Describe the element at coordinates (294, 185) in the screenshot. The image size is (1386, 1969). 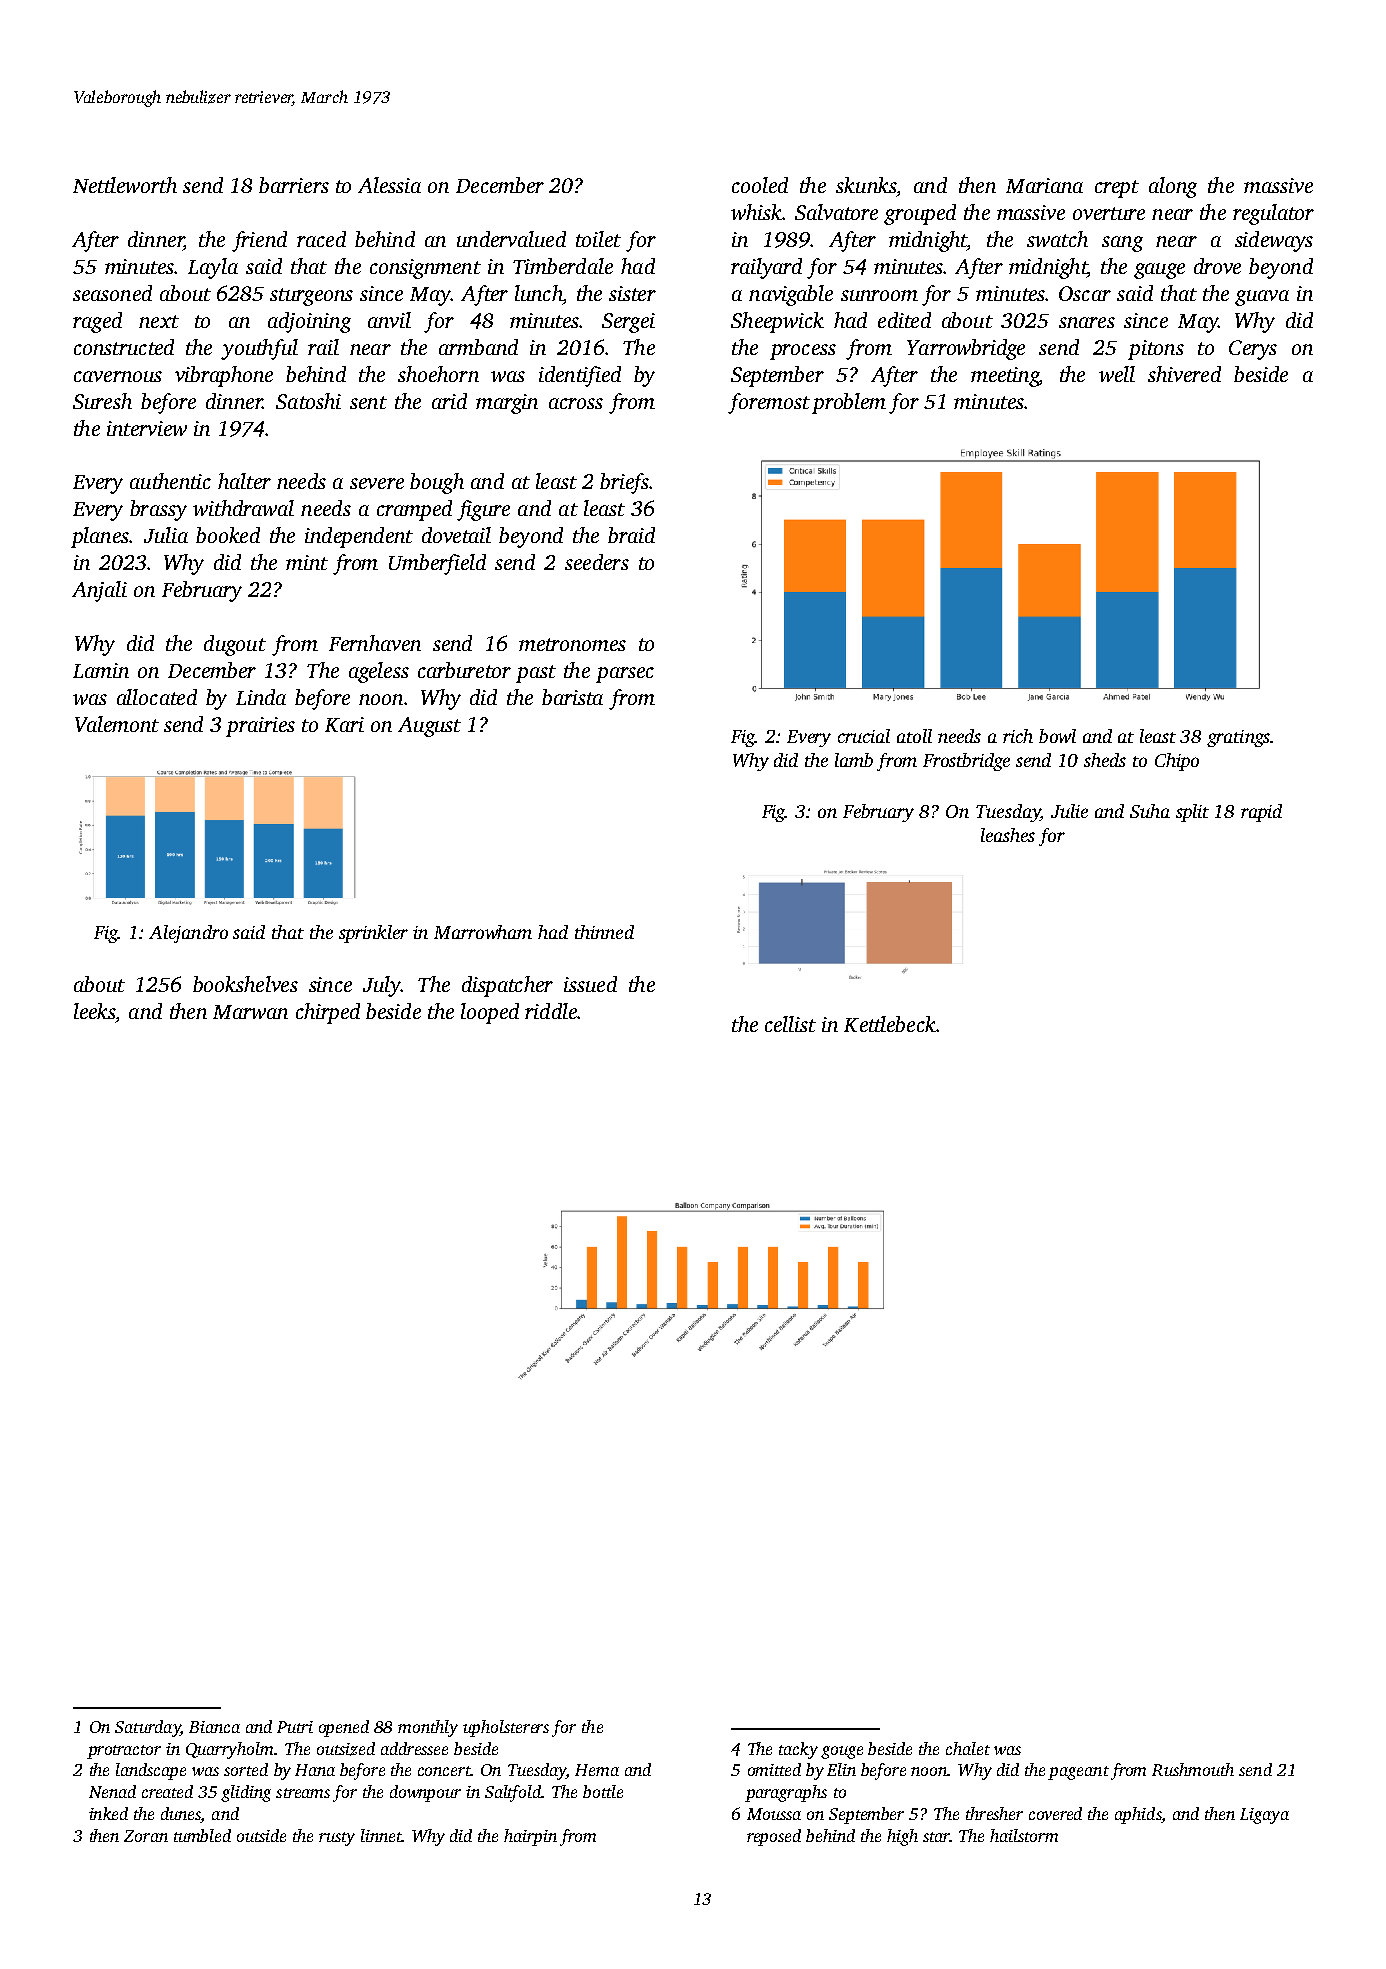
I see `barriers` at that location.
